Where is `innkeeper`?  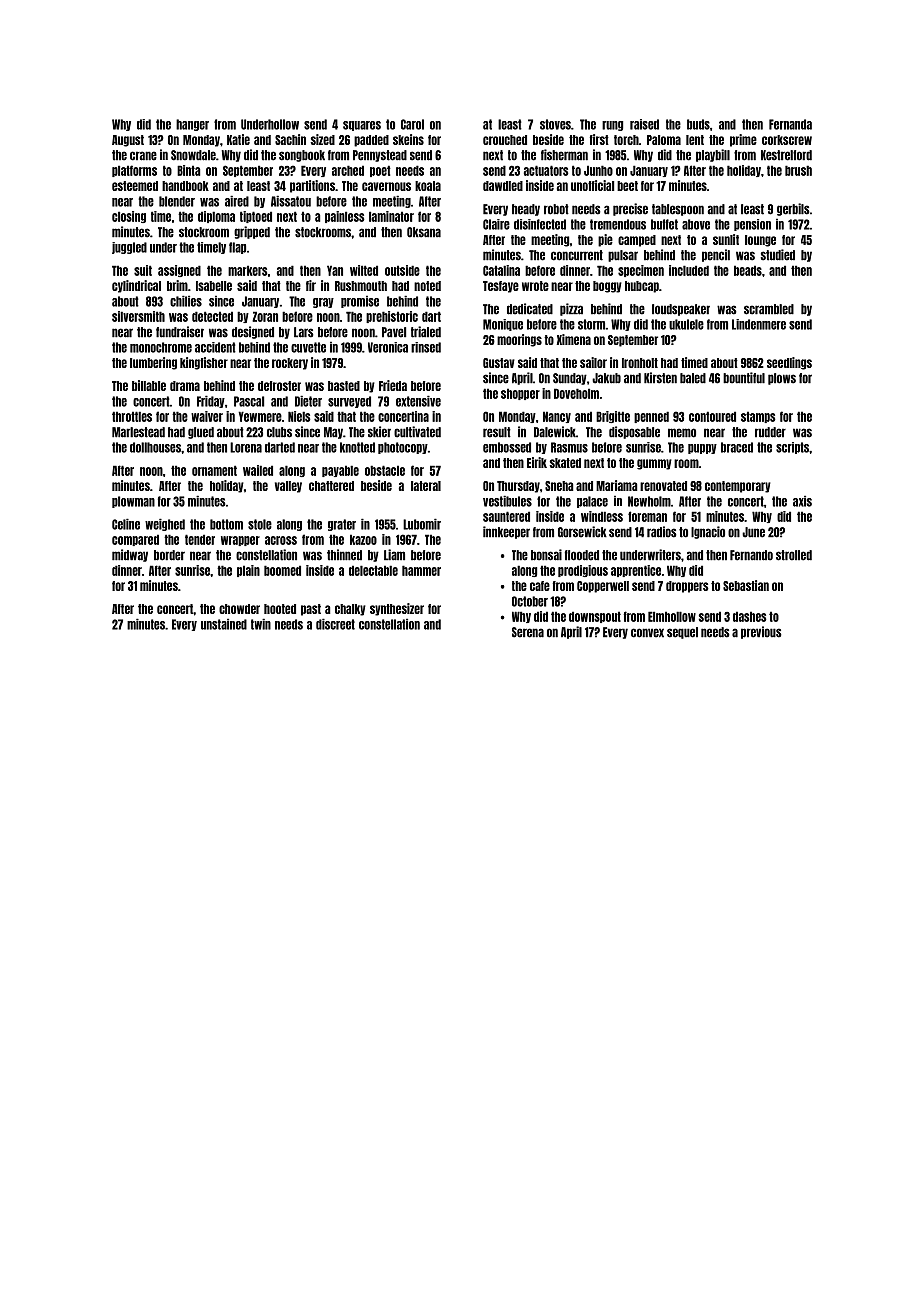
innkeeper is located at coordinates (506, 532).
